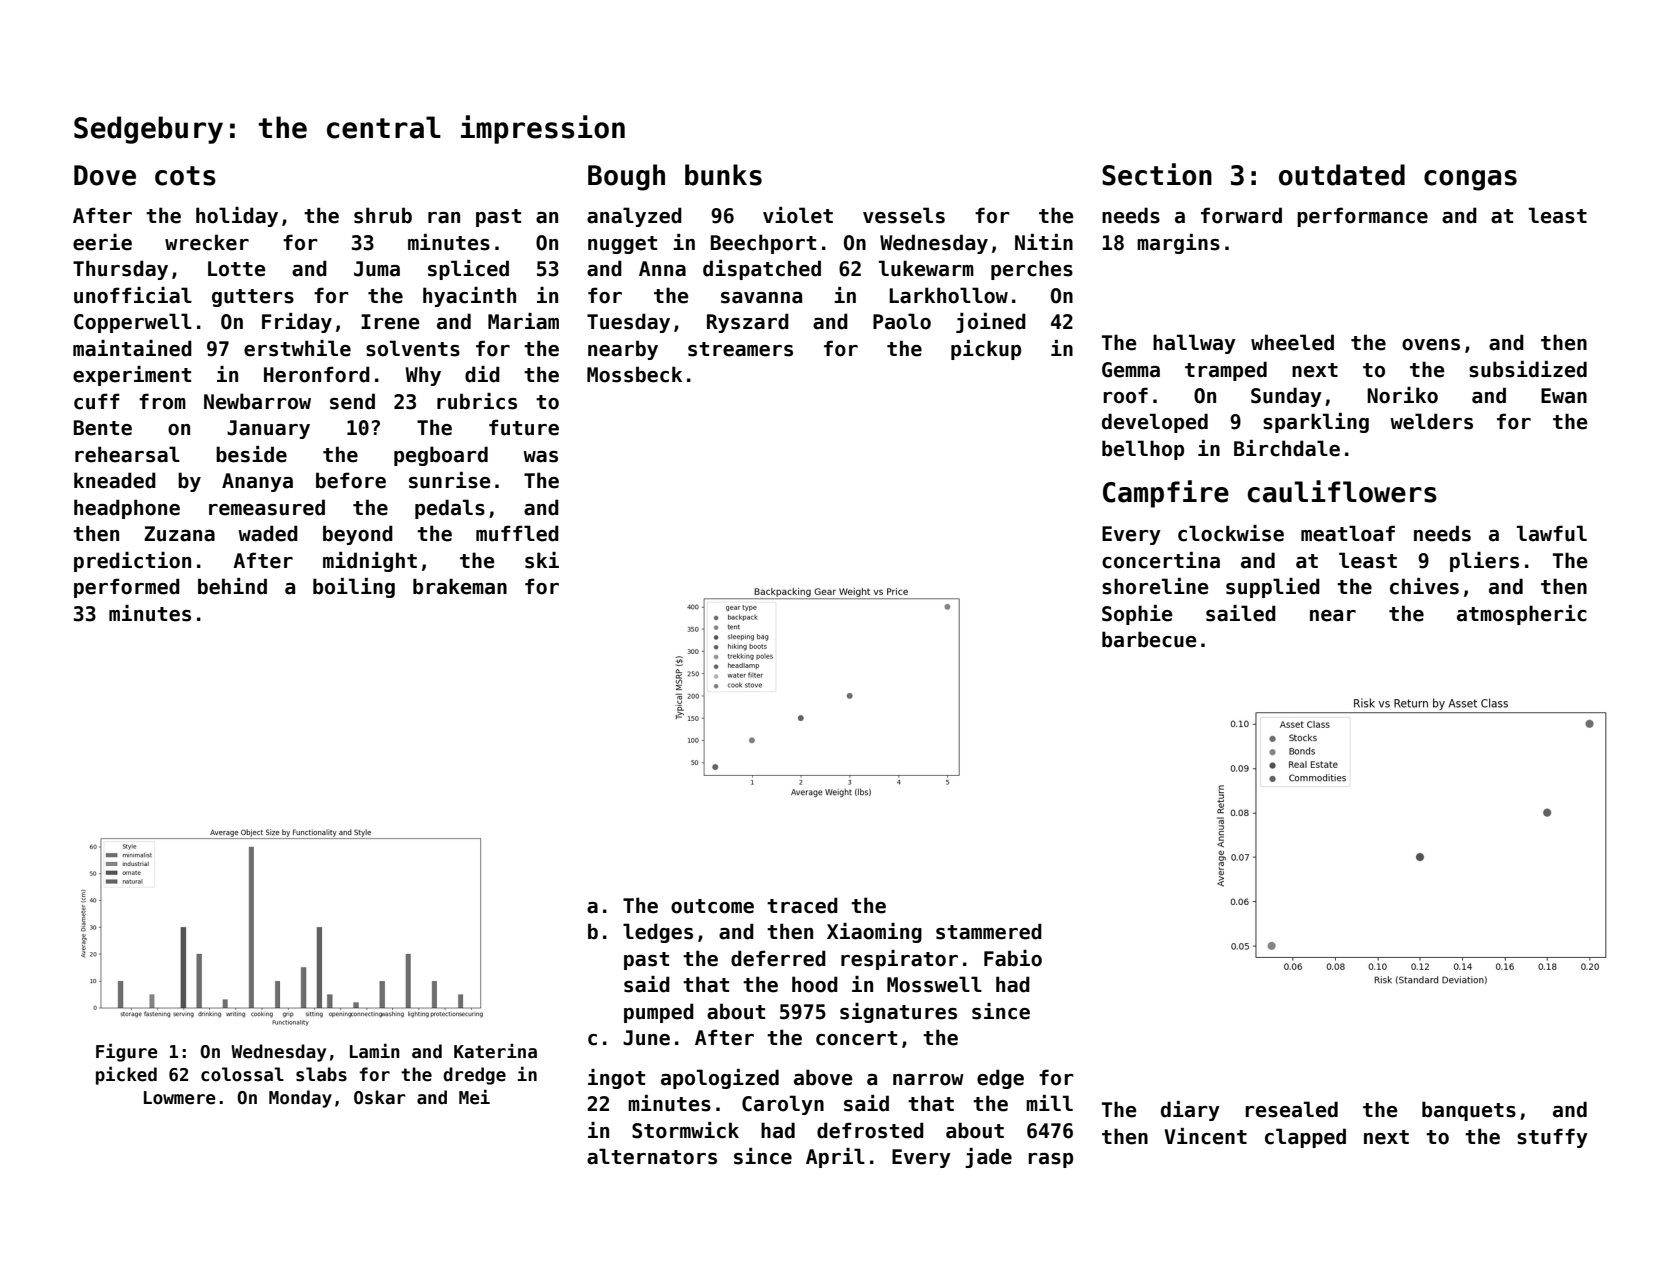 The image size is (1661, 1283). Describe the element at coordinates (1157, 174) in the document. I see `Section` at that location.
